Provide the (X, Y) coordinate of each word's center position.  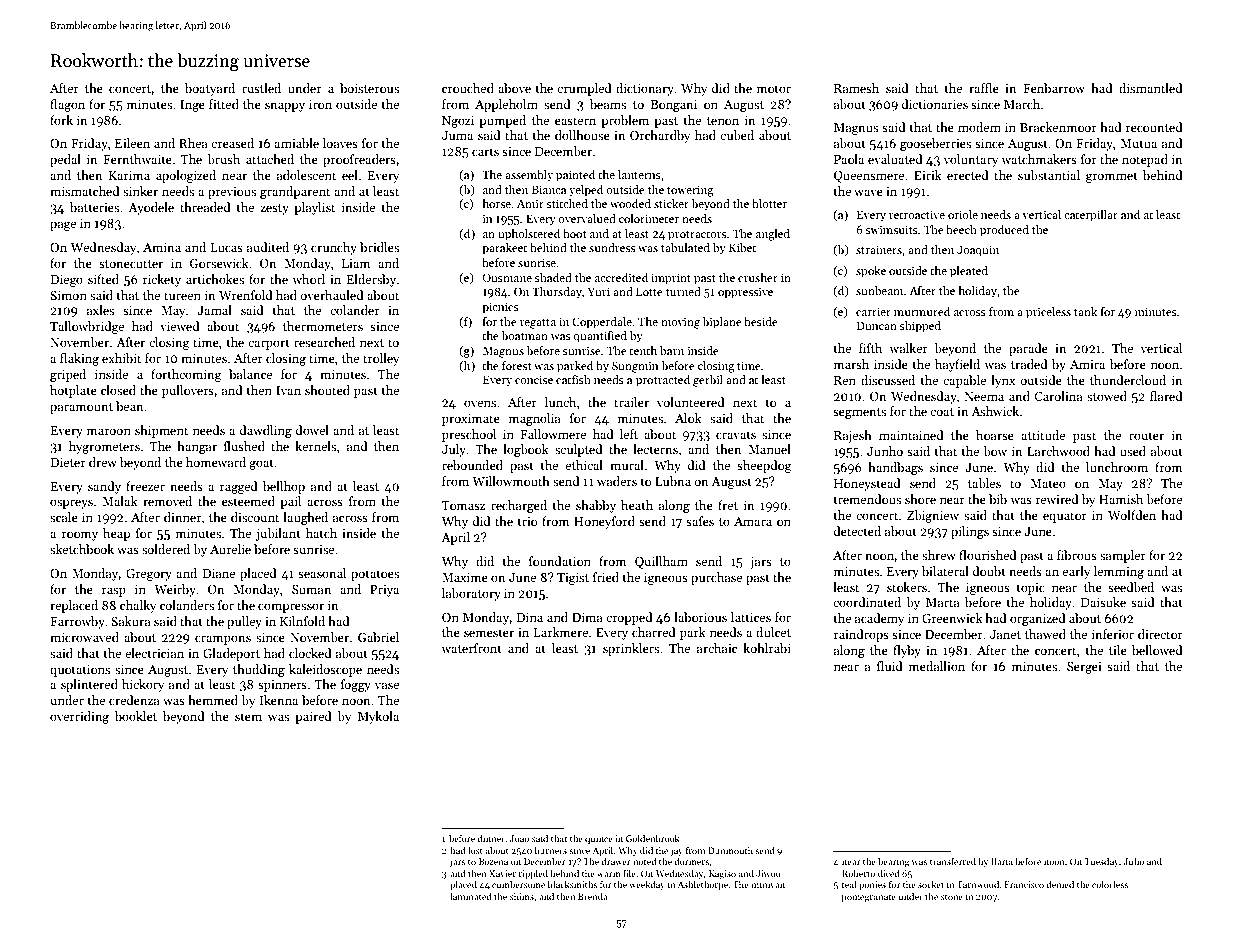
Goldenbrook (653, 838)
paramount (81, 408)
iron (320, 104)
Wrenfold (246, 295)
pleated (969, 272)
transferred (953, 861)
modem (979, 127)
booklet (136, 716)
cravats (736, 435)
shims (522, 896)
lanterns (639, 174)
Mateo (1048, 483)
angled (773, 235)
